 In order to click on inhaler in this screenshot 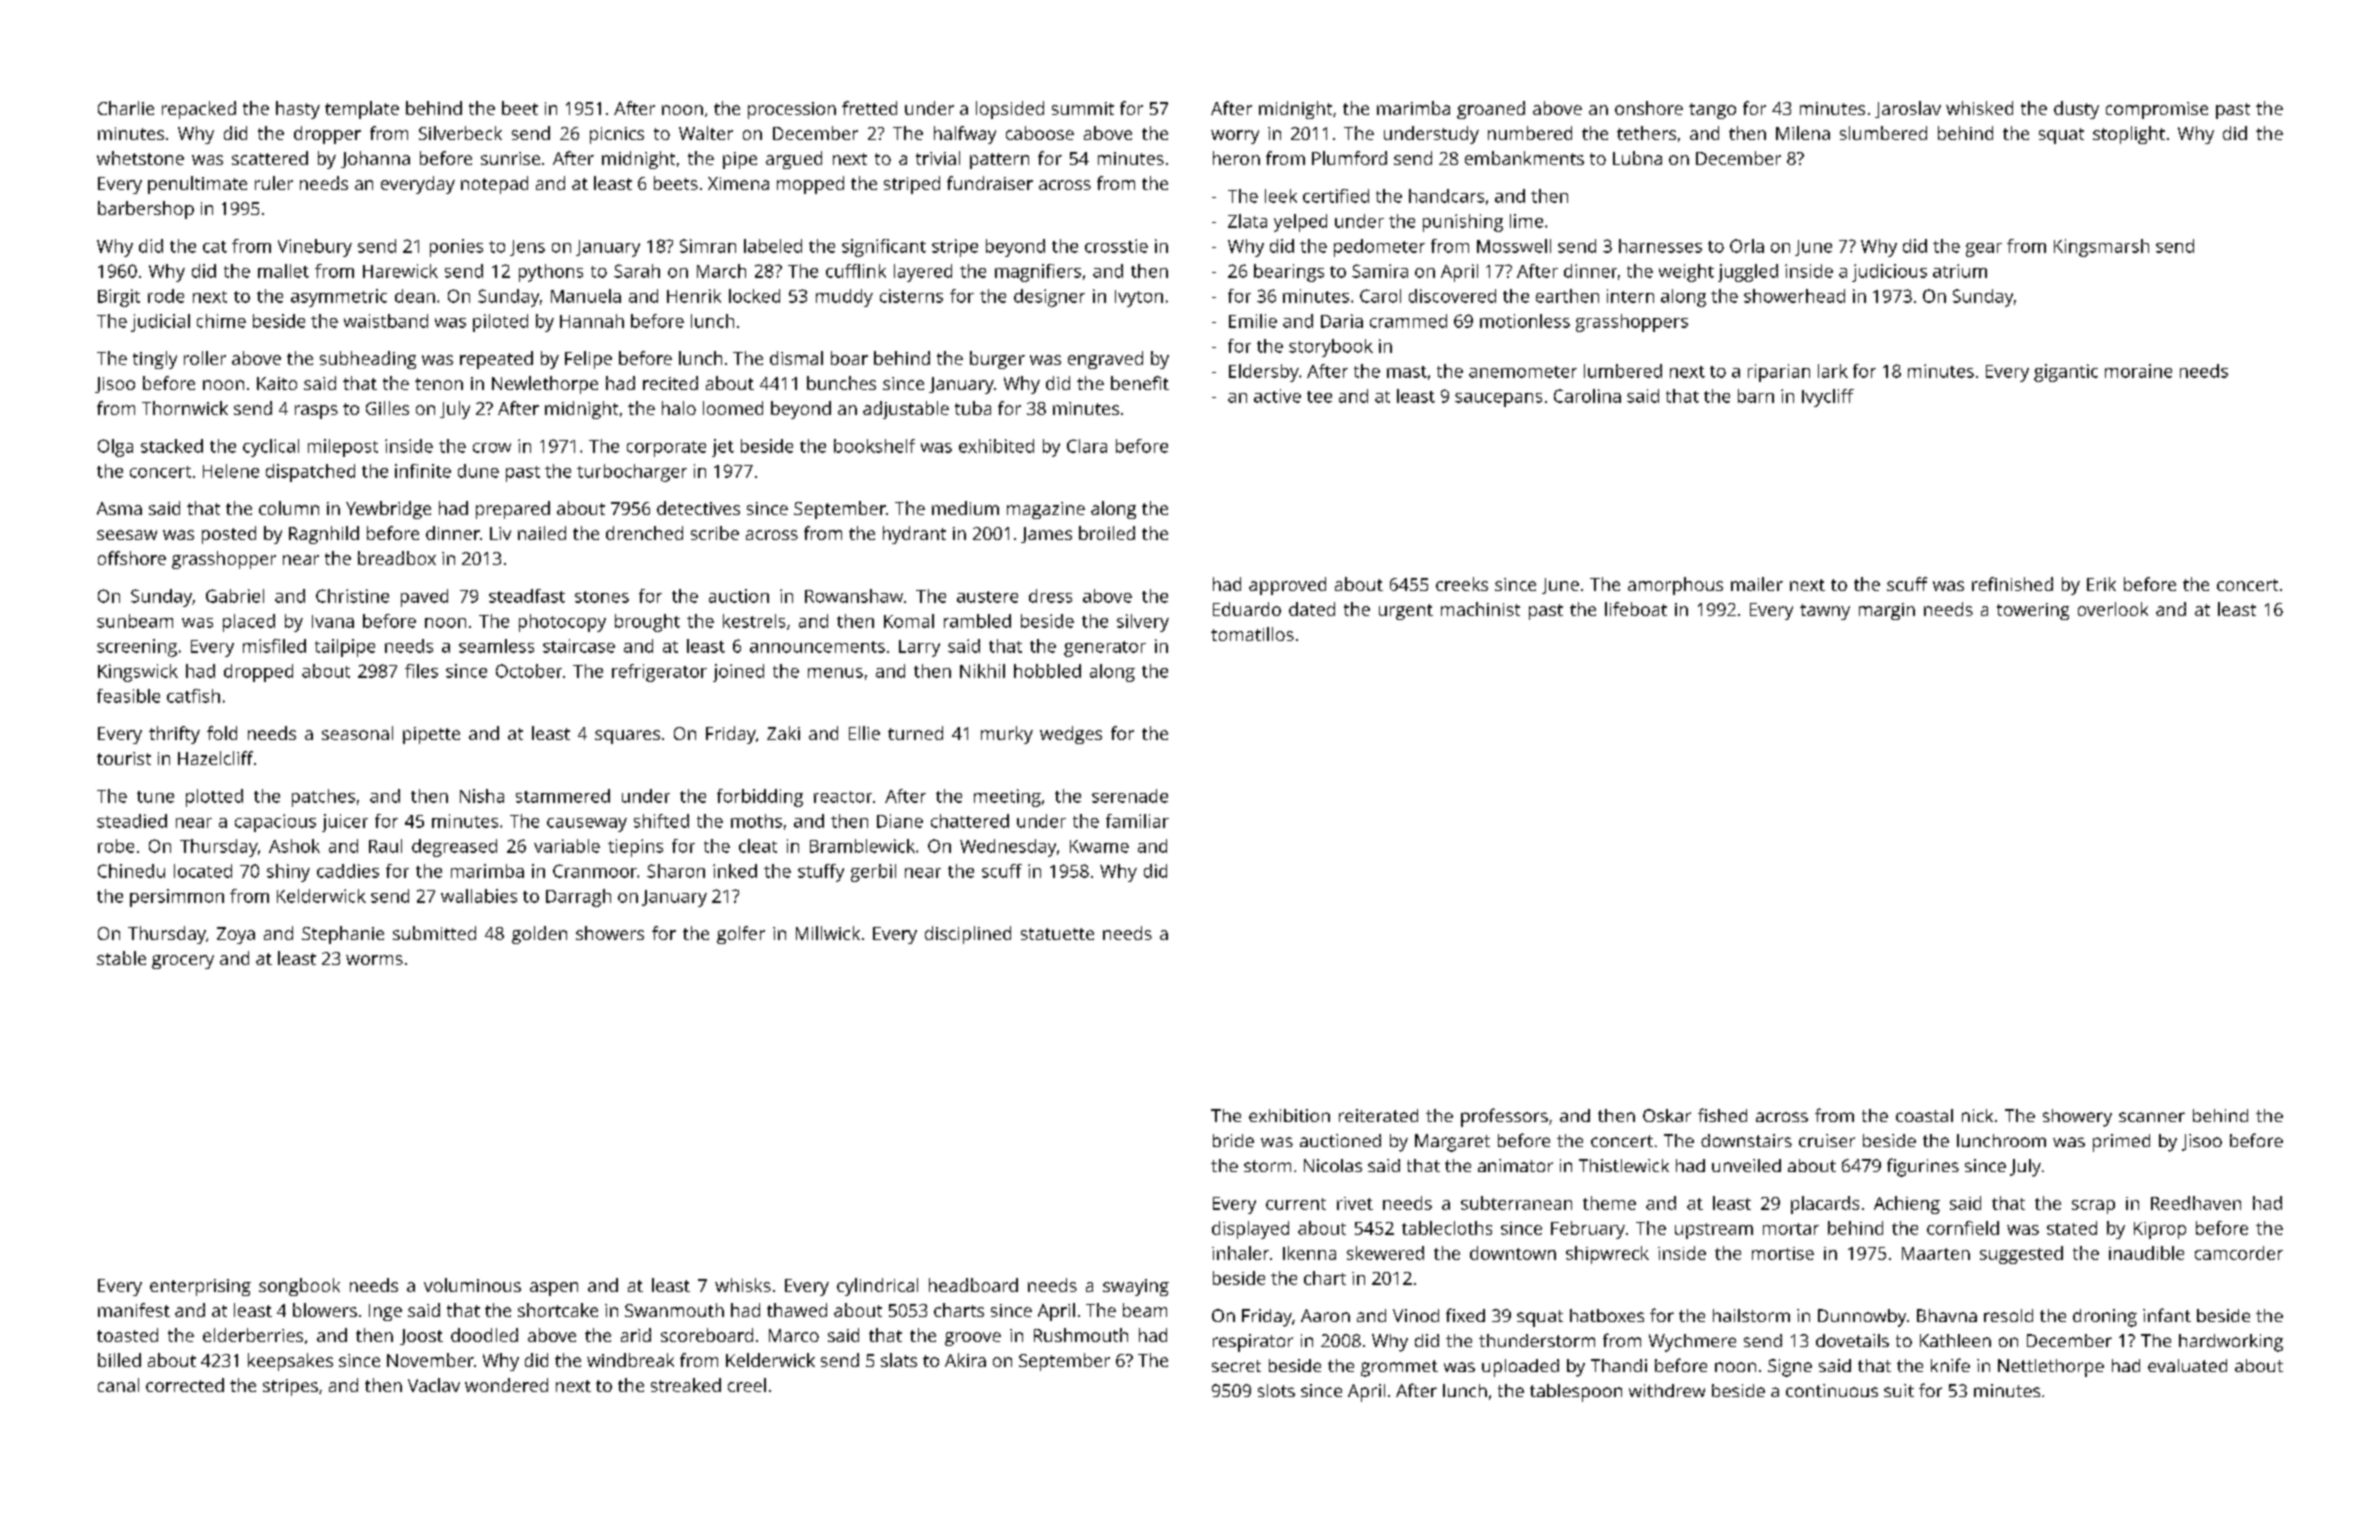, I will do `click(1240, 1253)`.
